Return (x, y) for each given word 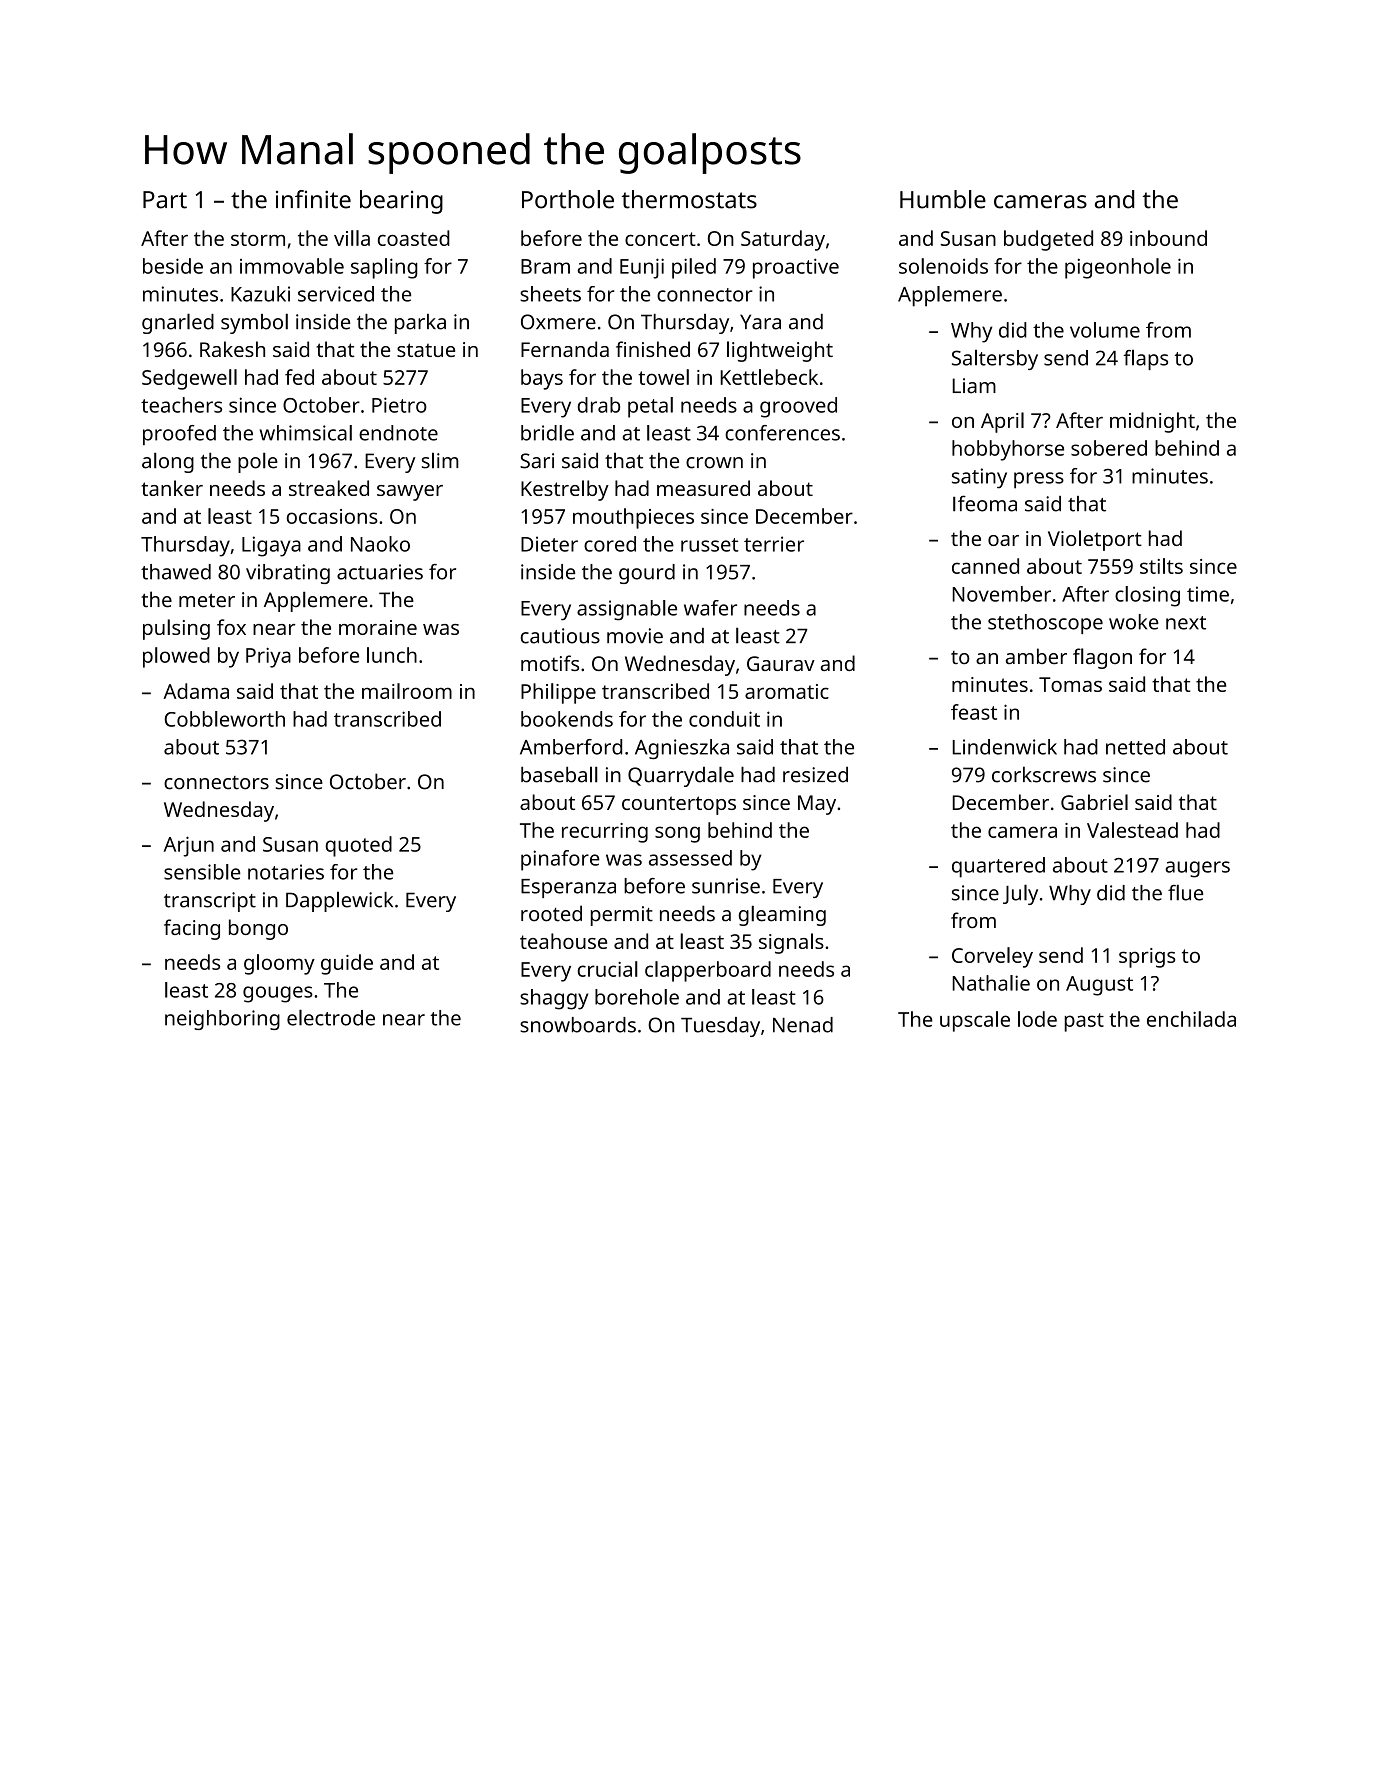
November (1002, 594)
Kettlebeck (769, 377)
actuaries (380, 572)
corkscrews (1044, 774)
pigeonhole (1118, 268)
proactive (796, 268)
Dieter (549, 544)
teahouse (563, 941)
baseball (559, 774)
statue (426, 350)
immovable (292, 266)
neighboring (222, 1020)
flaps (1145, 359)
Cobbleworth (224, 719)
